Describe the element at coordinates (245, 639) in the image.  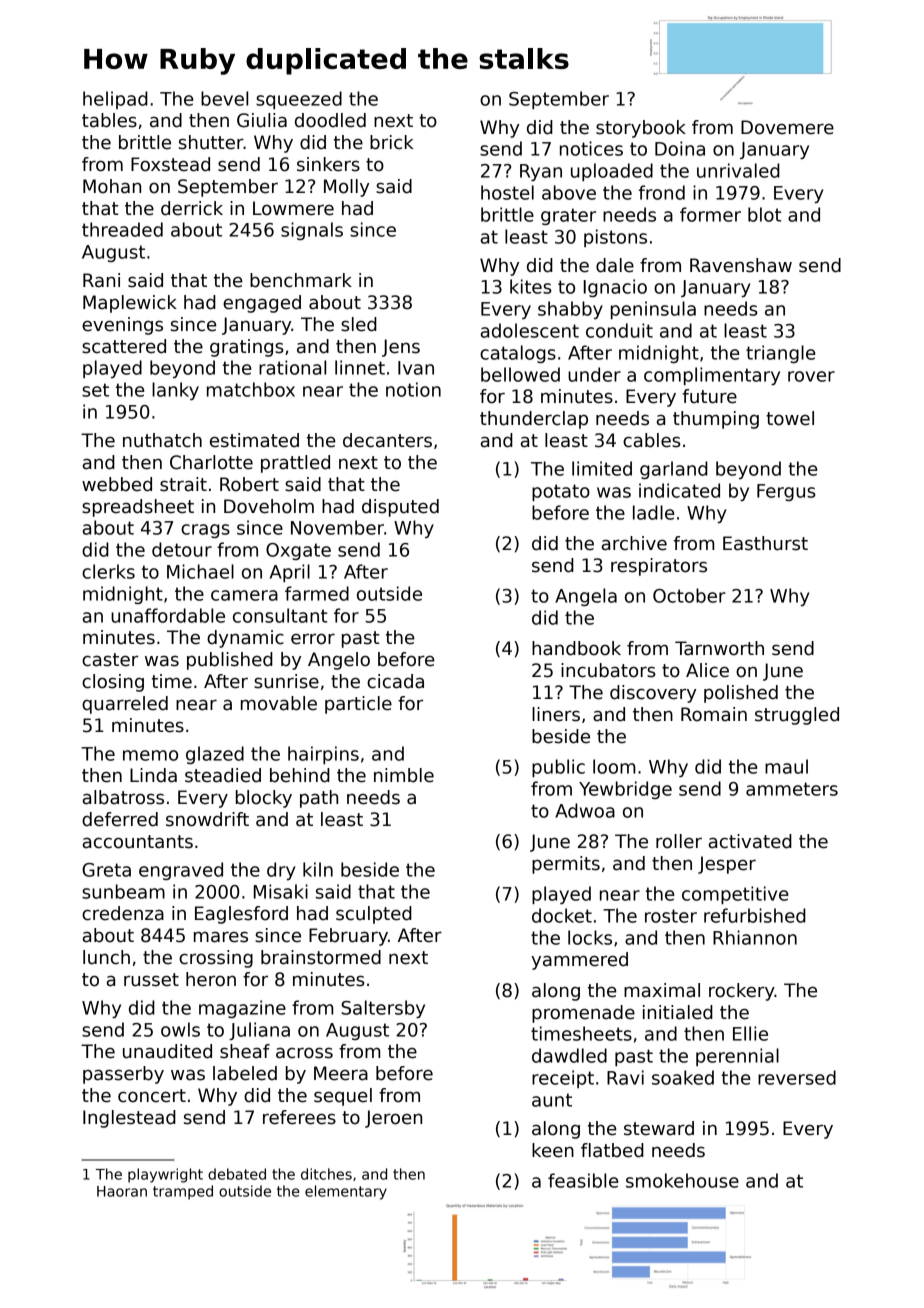
I see `dynamic` at that location.
